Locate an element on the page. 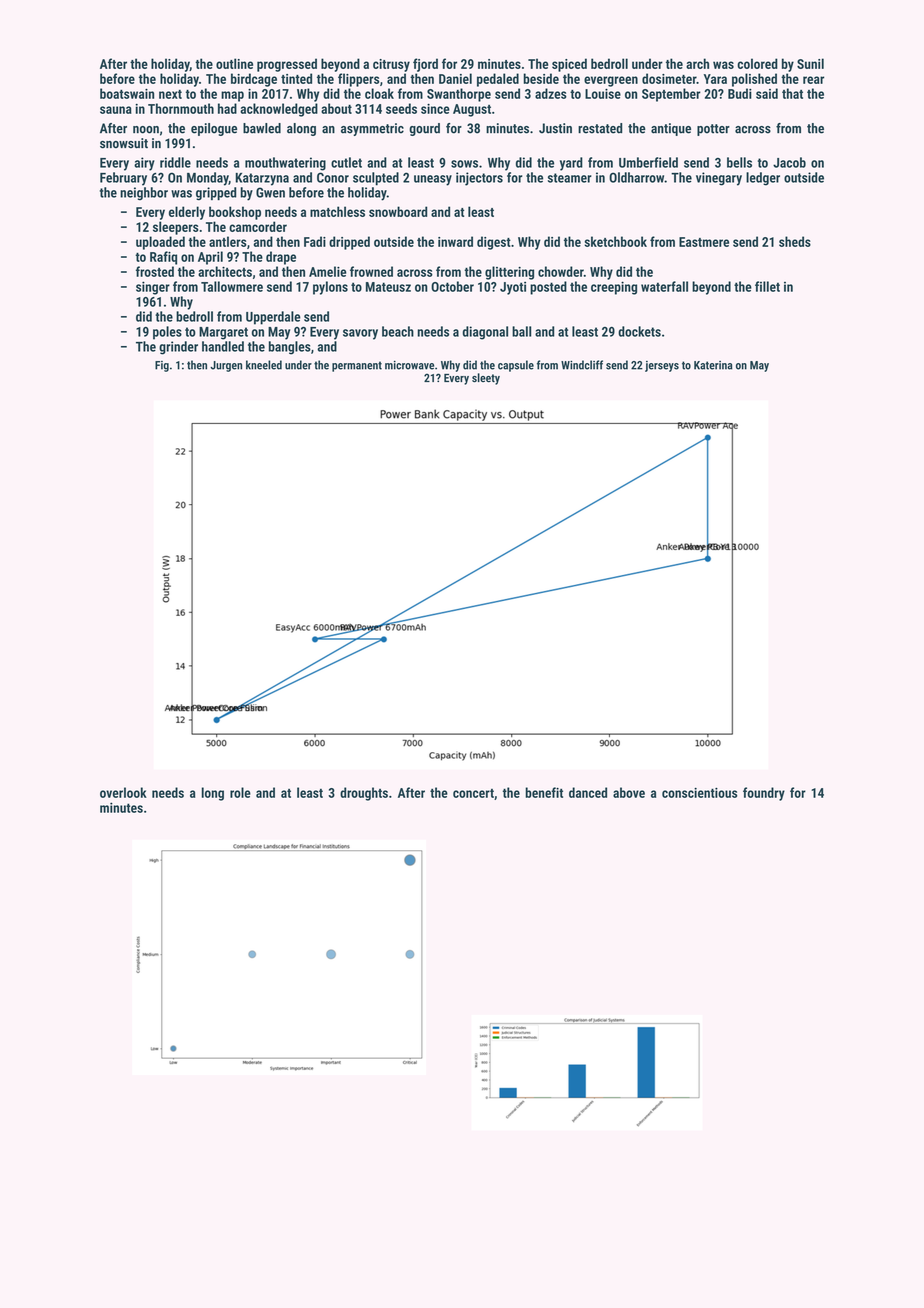 The height and width of the document is (1308, 924). kneeled is located at coordinates (264, 365).
